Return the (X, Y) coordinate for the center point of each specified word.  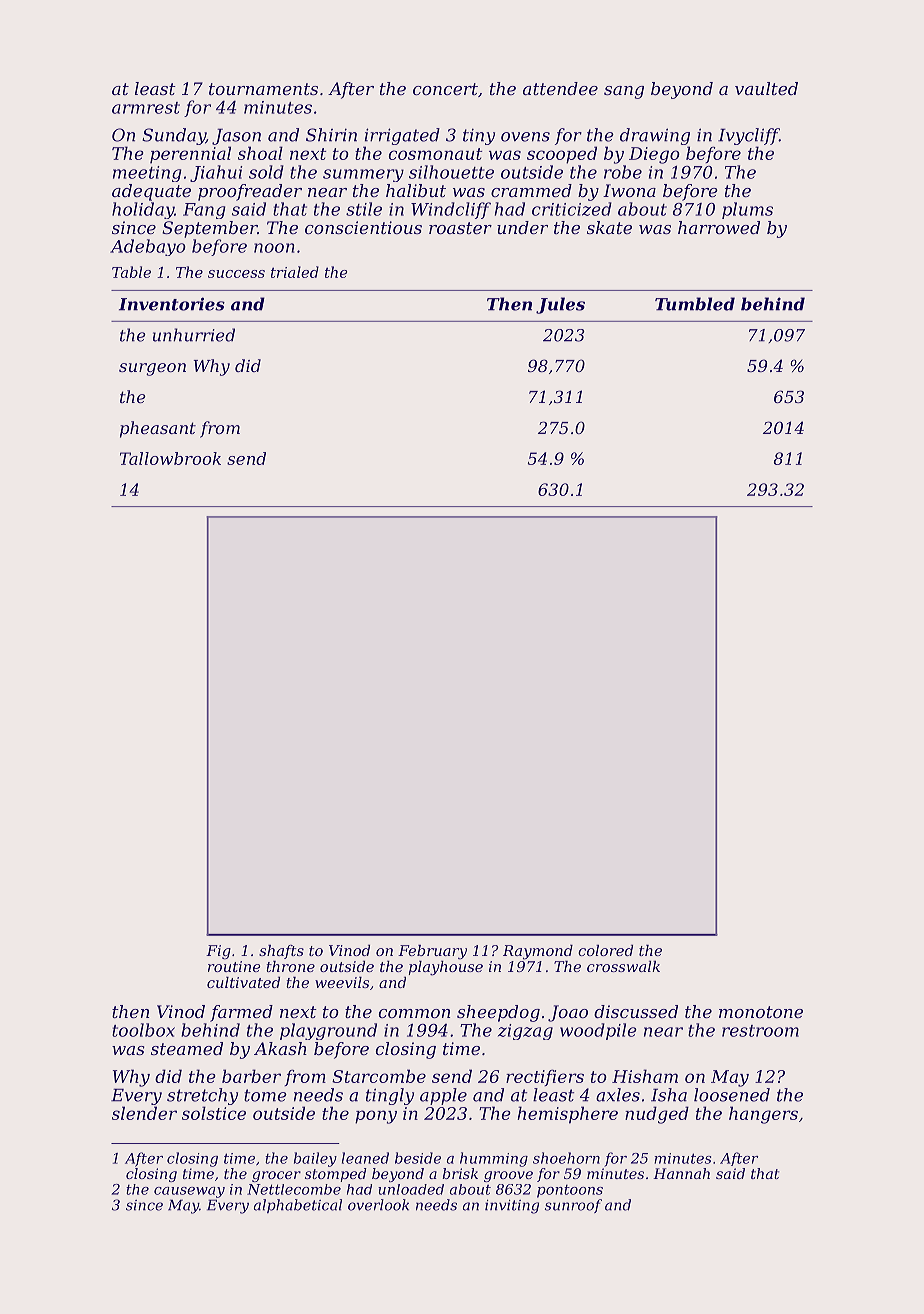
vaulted (766, 88)
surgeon (152, 369)
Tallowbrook (170, 458)
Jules (560, 305)
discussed (636, 1011)
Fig (218, 952)
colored (605, 950)
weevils (342, 982)
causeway (189, 1192)
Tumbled (695, 304)
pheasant (158, 429)
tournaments (263, 89)
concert (445, 89)
